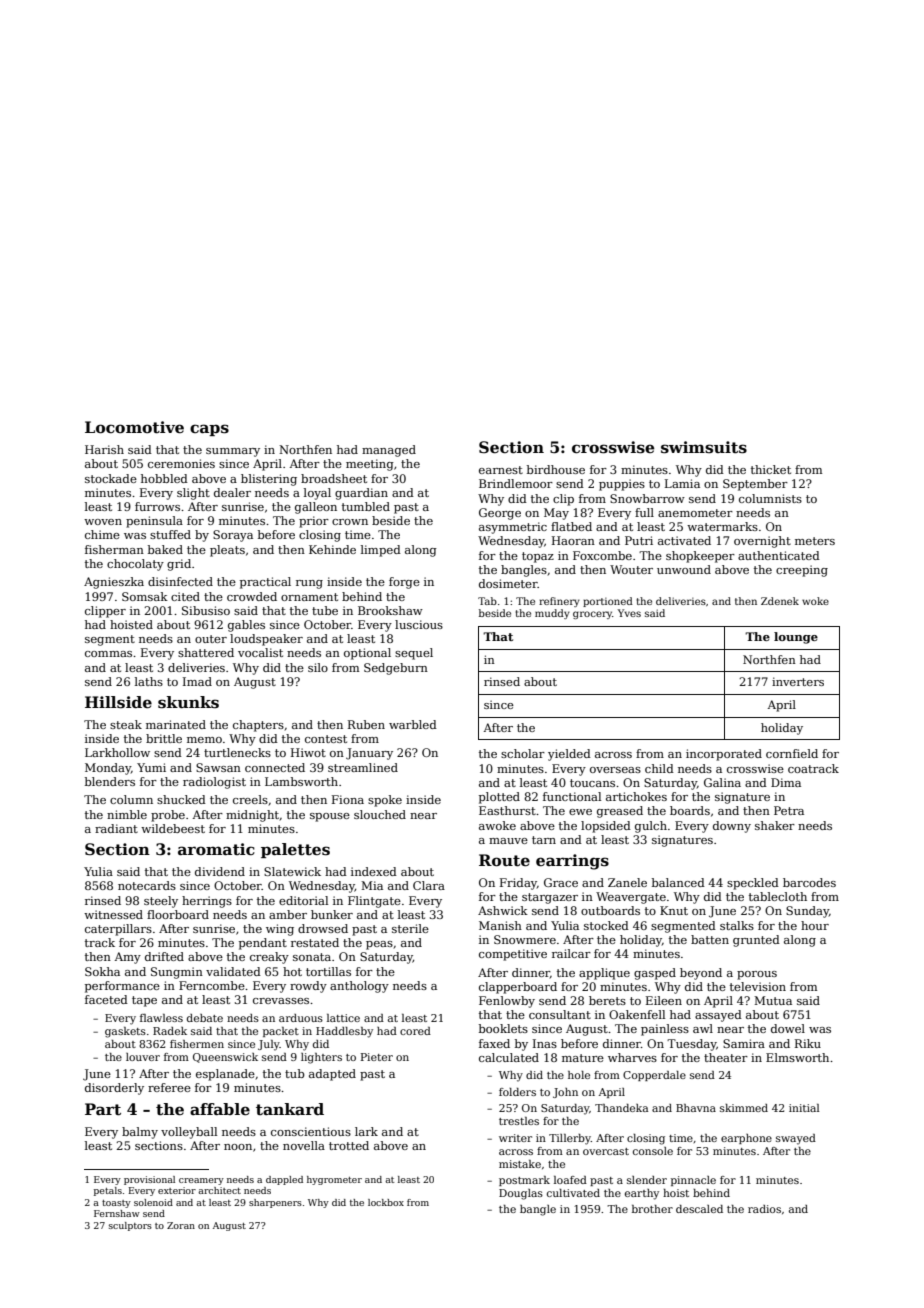 The image size is (924, 1308). I want to click on managed, so click(389, 451).
